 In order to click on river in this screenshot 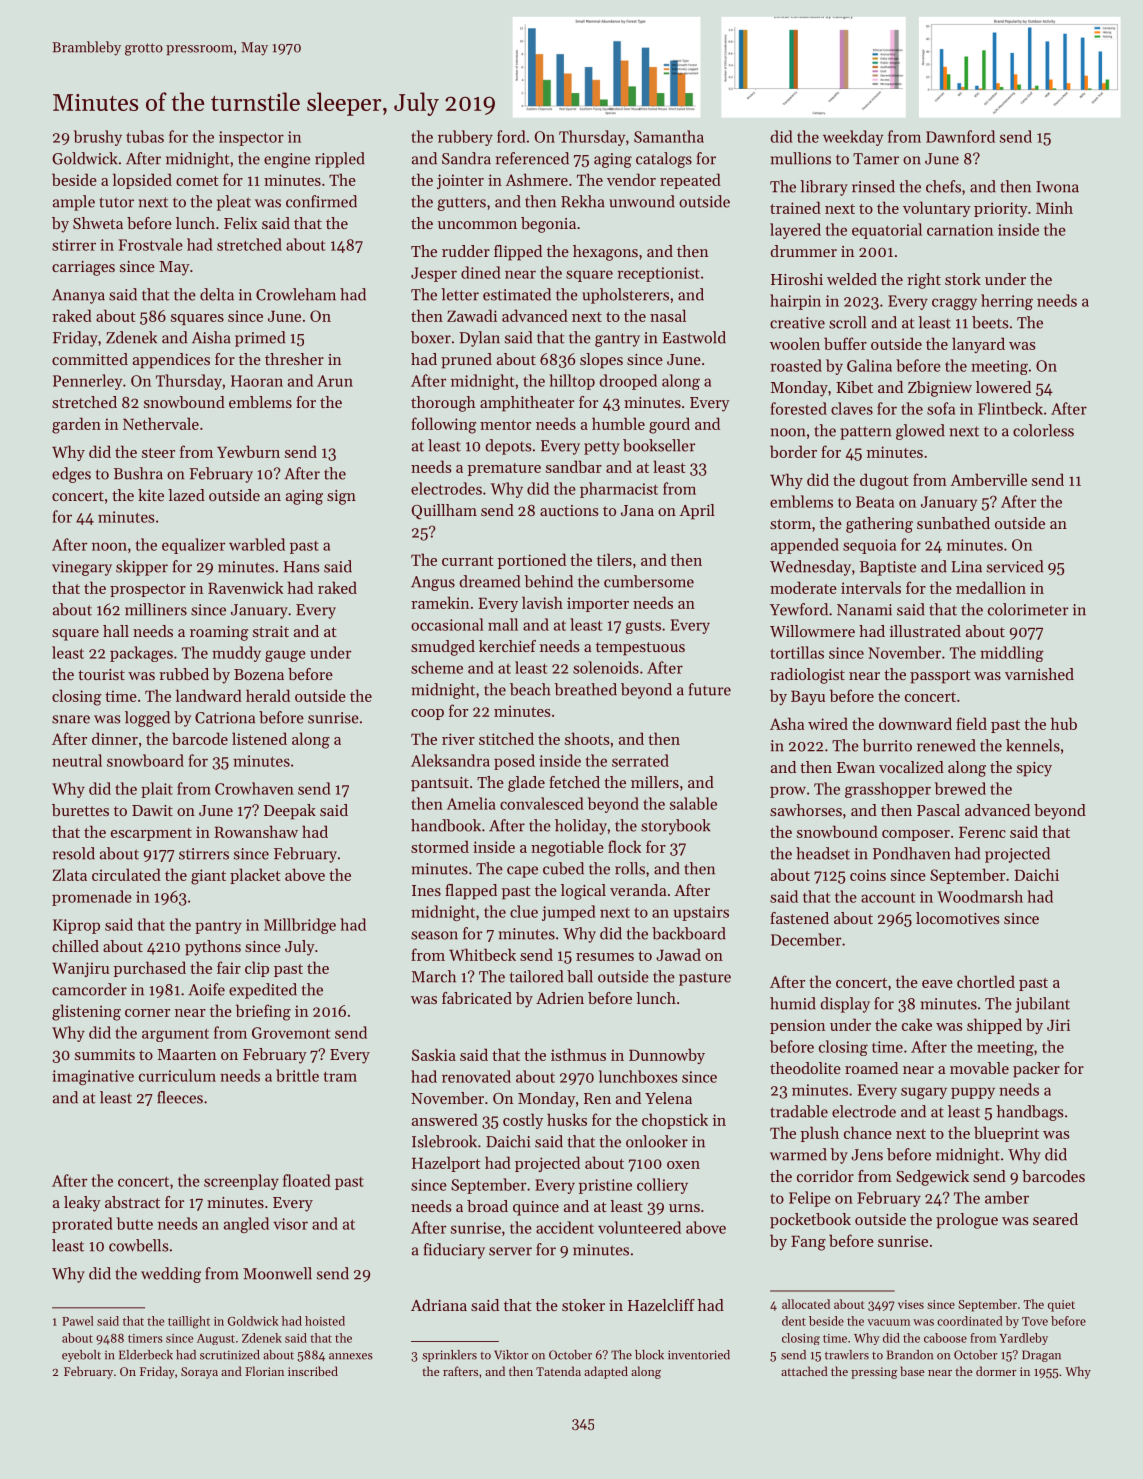, I will do `click(458, 739)`.
